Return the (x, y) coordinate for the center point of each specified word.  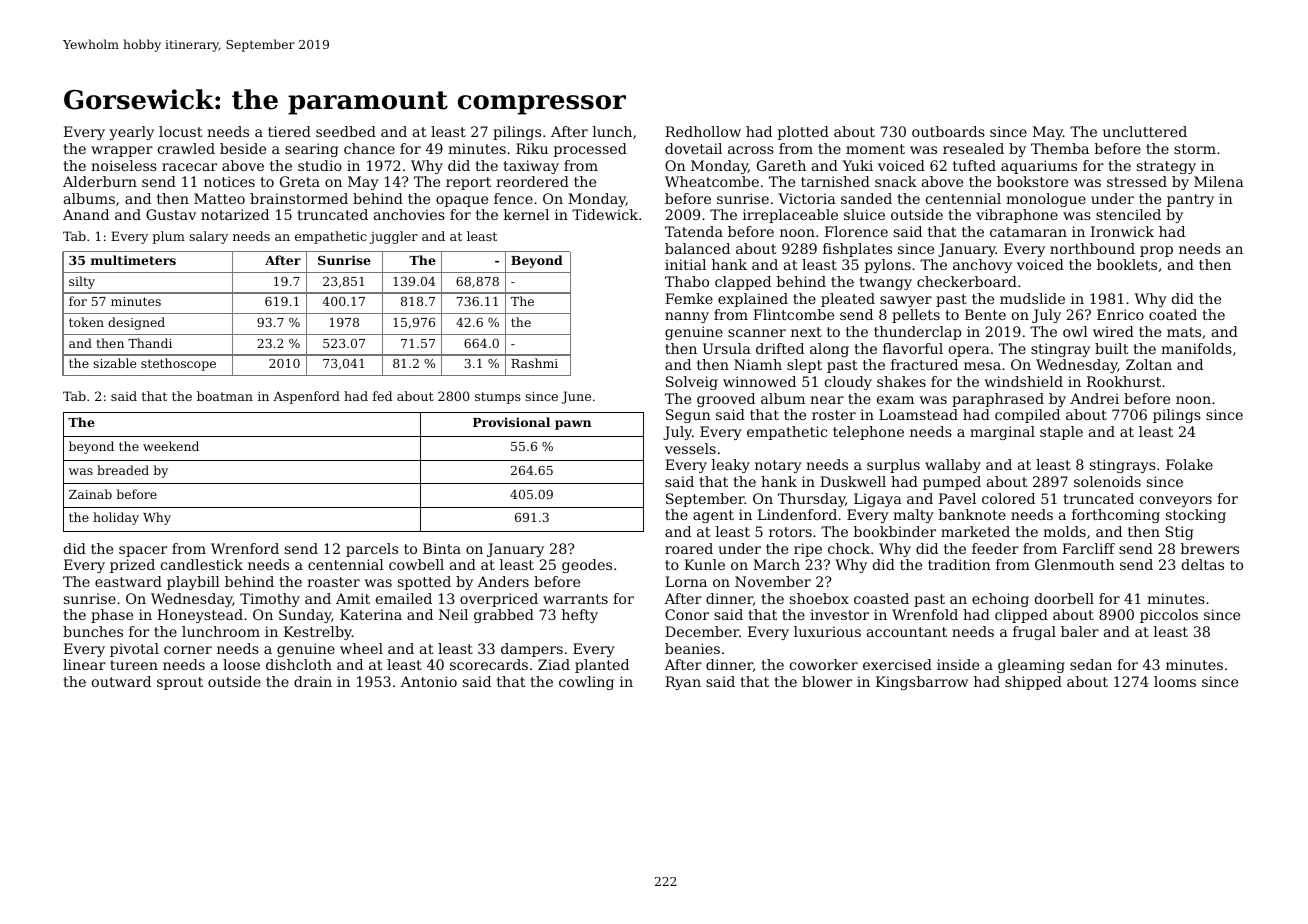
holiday (116, 518)
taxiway (531, 167)
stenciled (1128, 214)
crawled (186, 148)
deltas (1203, 564)
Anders (503, 581)
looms (1175, 681)
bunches (93, 631)
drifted (780, 348)
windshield (1024, 381)
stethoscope (178, 364)
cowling (586, 683)
